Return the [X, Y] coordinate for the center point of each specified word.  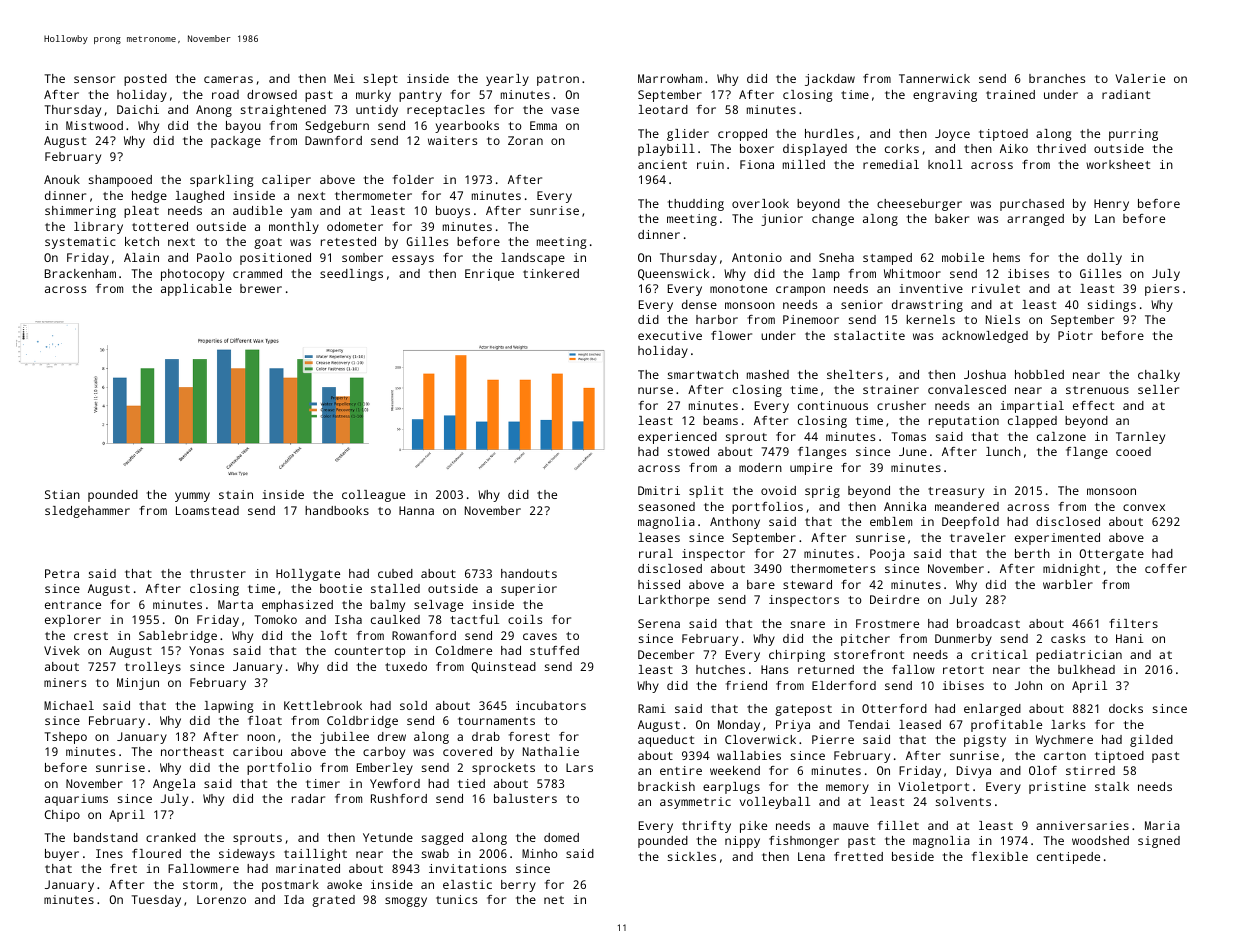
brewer [261, 288]
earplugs [731, 788]
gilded [1151, 741]
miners [65, 682]
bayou [243, 127]
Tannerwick [934, 78]
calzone [1061, 436]
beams [720, 420]
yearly [507, 80]
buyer [62, 855]
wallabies [749, 755]
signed [1159, 842]
